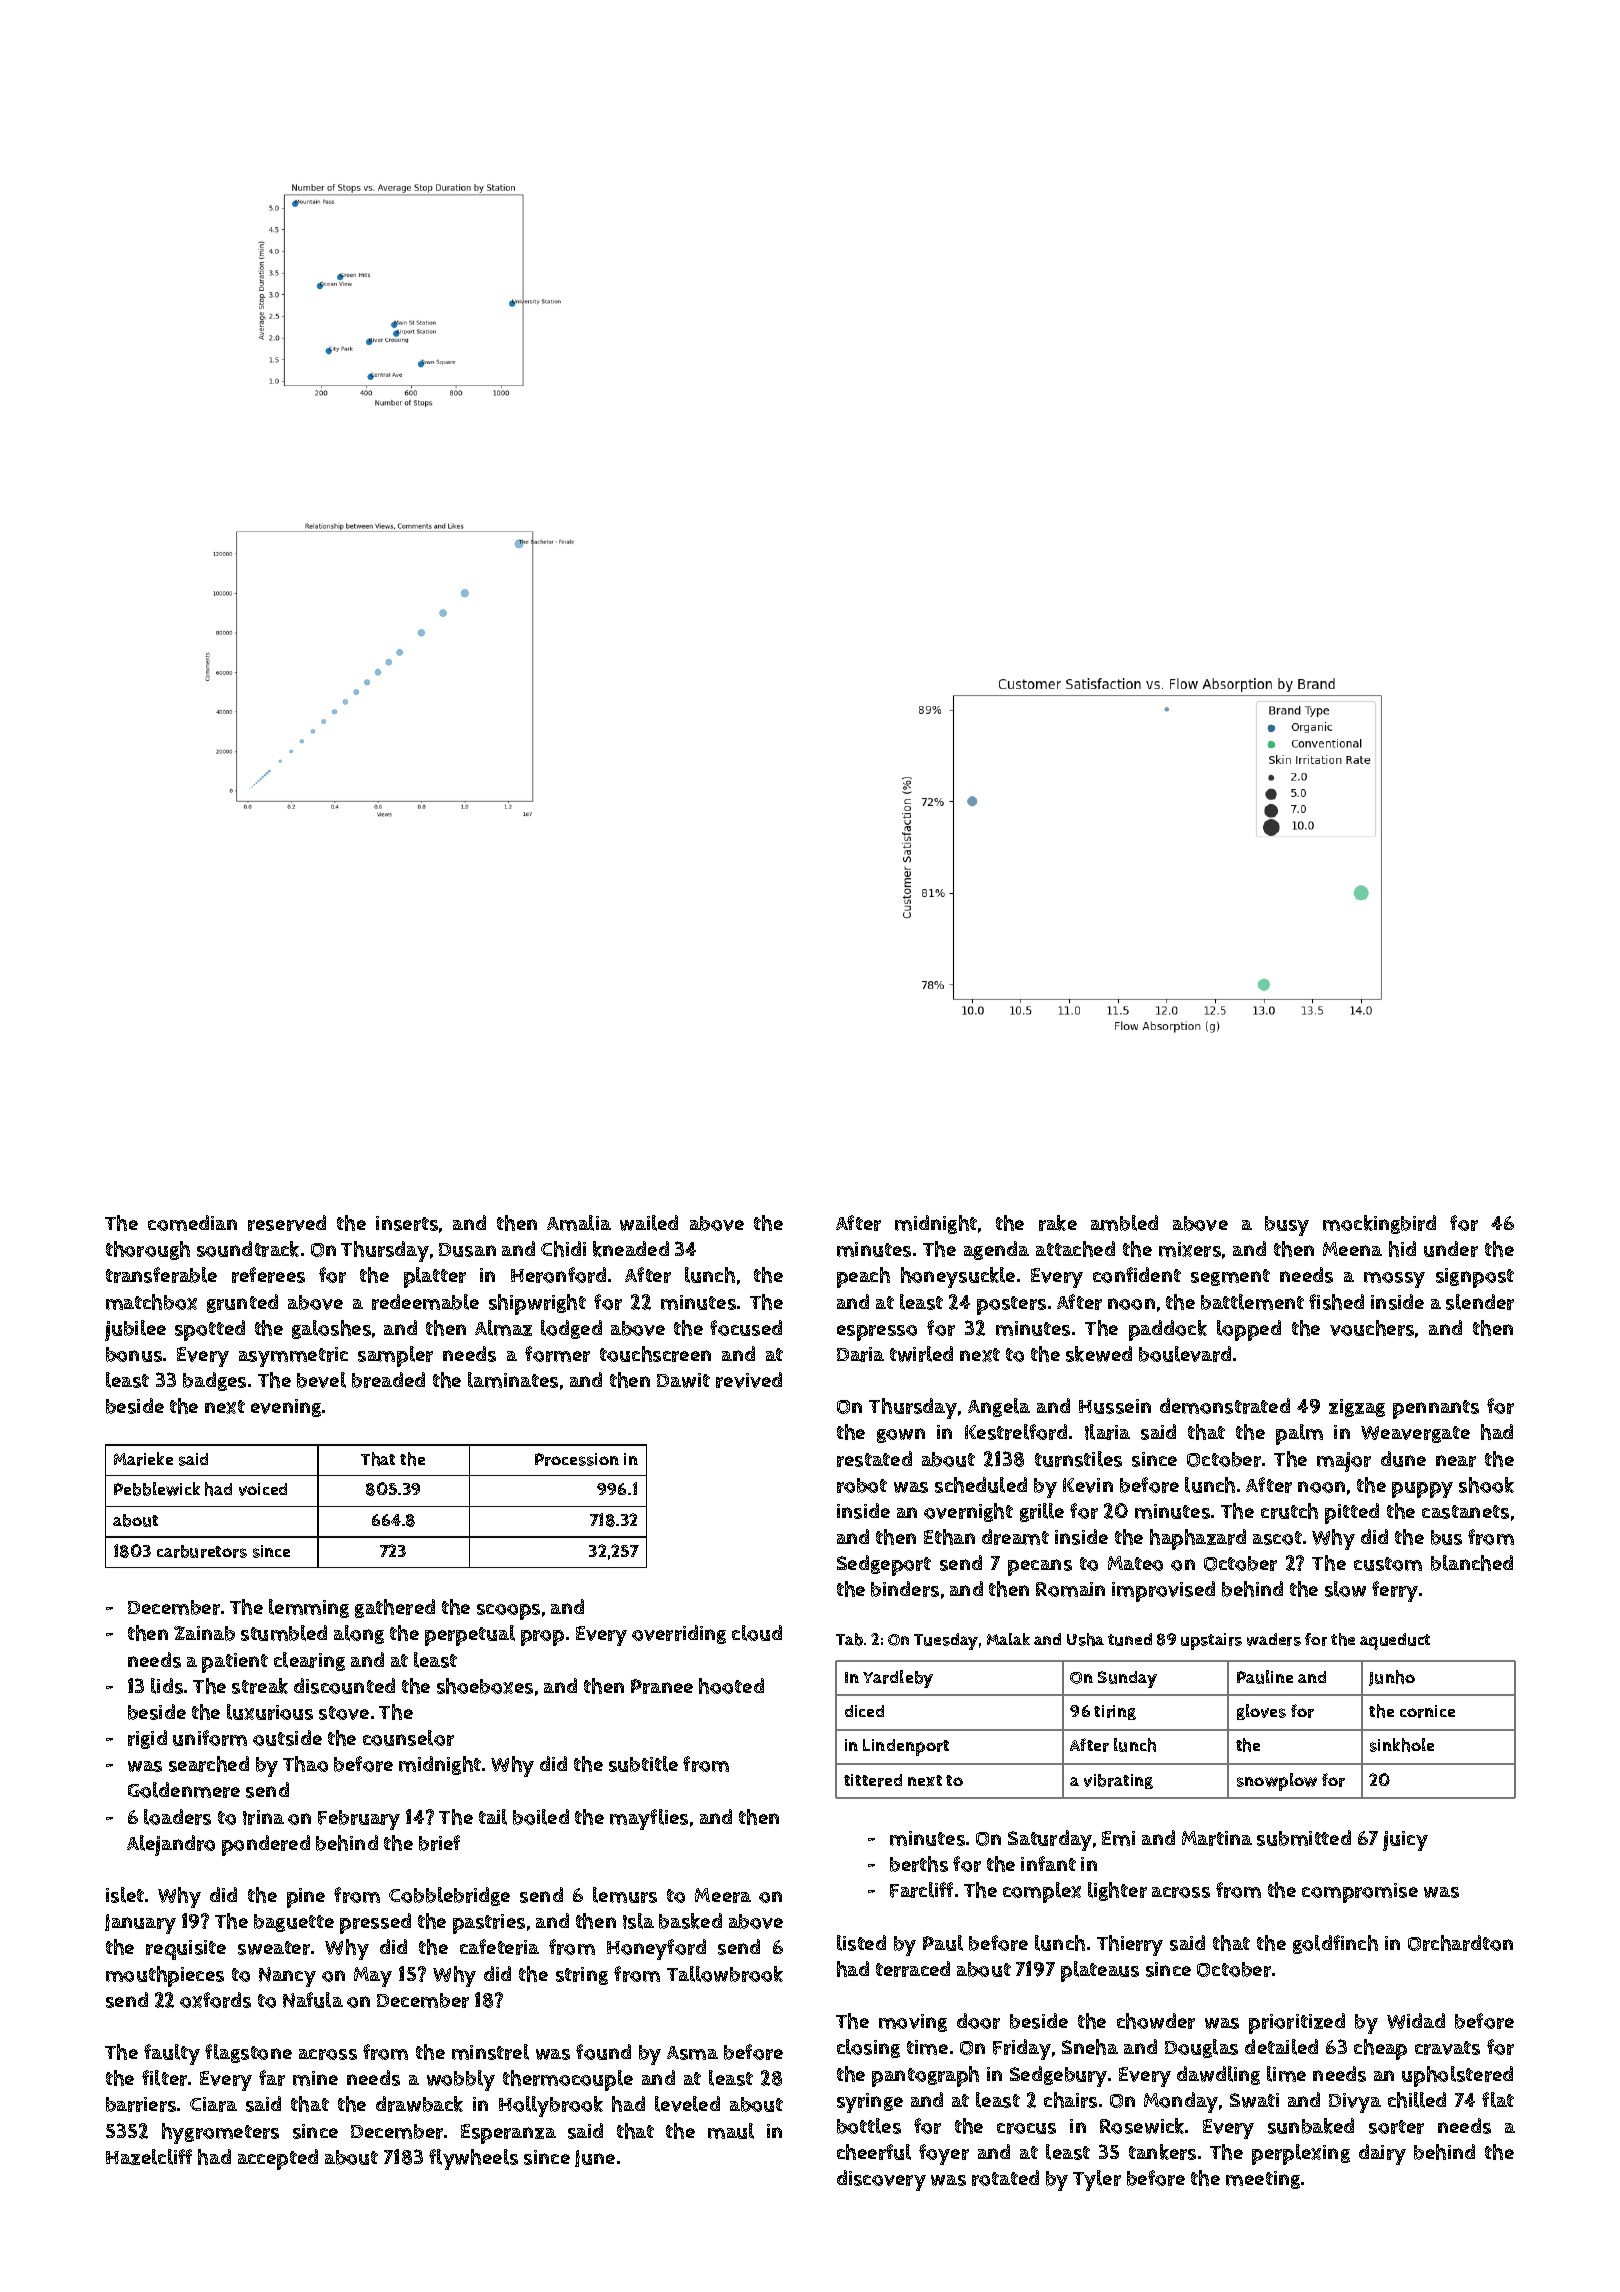 This screenshot has height=2292, width=1620. Describe the element at coordinates (149, 2157) in the screenshot. I see `Hazelcliff` at that location.
